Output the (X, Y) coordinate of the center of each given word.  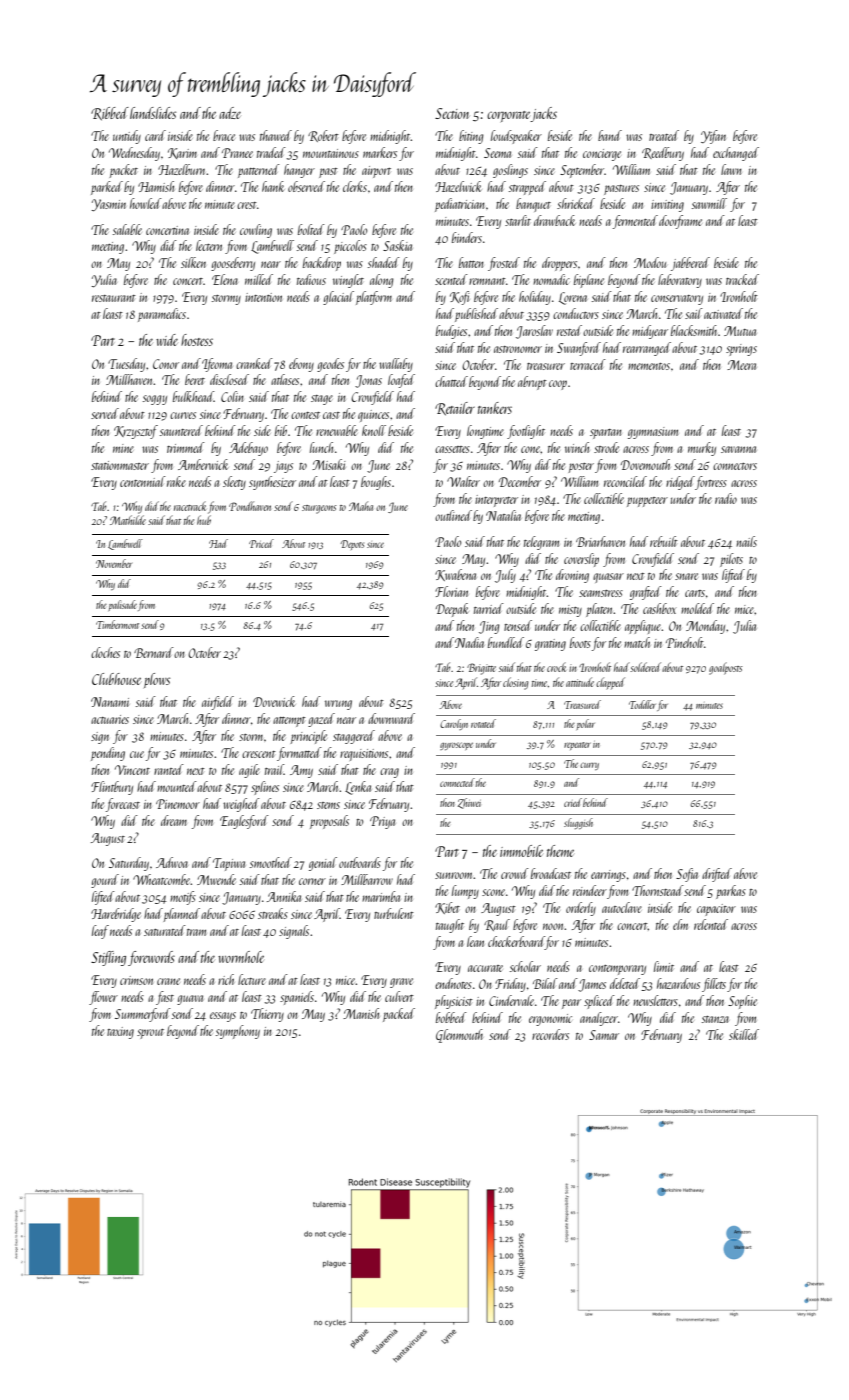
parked (107, 188)
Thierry (267, 1015)
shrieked (576, 203)
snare (686, 576)
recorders (550, 1034)
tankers (495, 408)
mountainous (331, 153)
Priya (382, 822)
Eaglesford (244, 822)
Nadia (469, 642)
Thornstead (658, 890)
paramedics (162, 315)
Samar (604, 1035)
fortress (711, 483)
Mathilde (128, 520)
